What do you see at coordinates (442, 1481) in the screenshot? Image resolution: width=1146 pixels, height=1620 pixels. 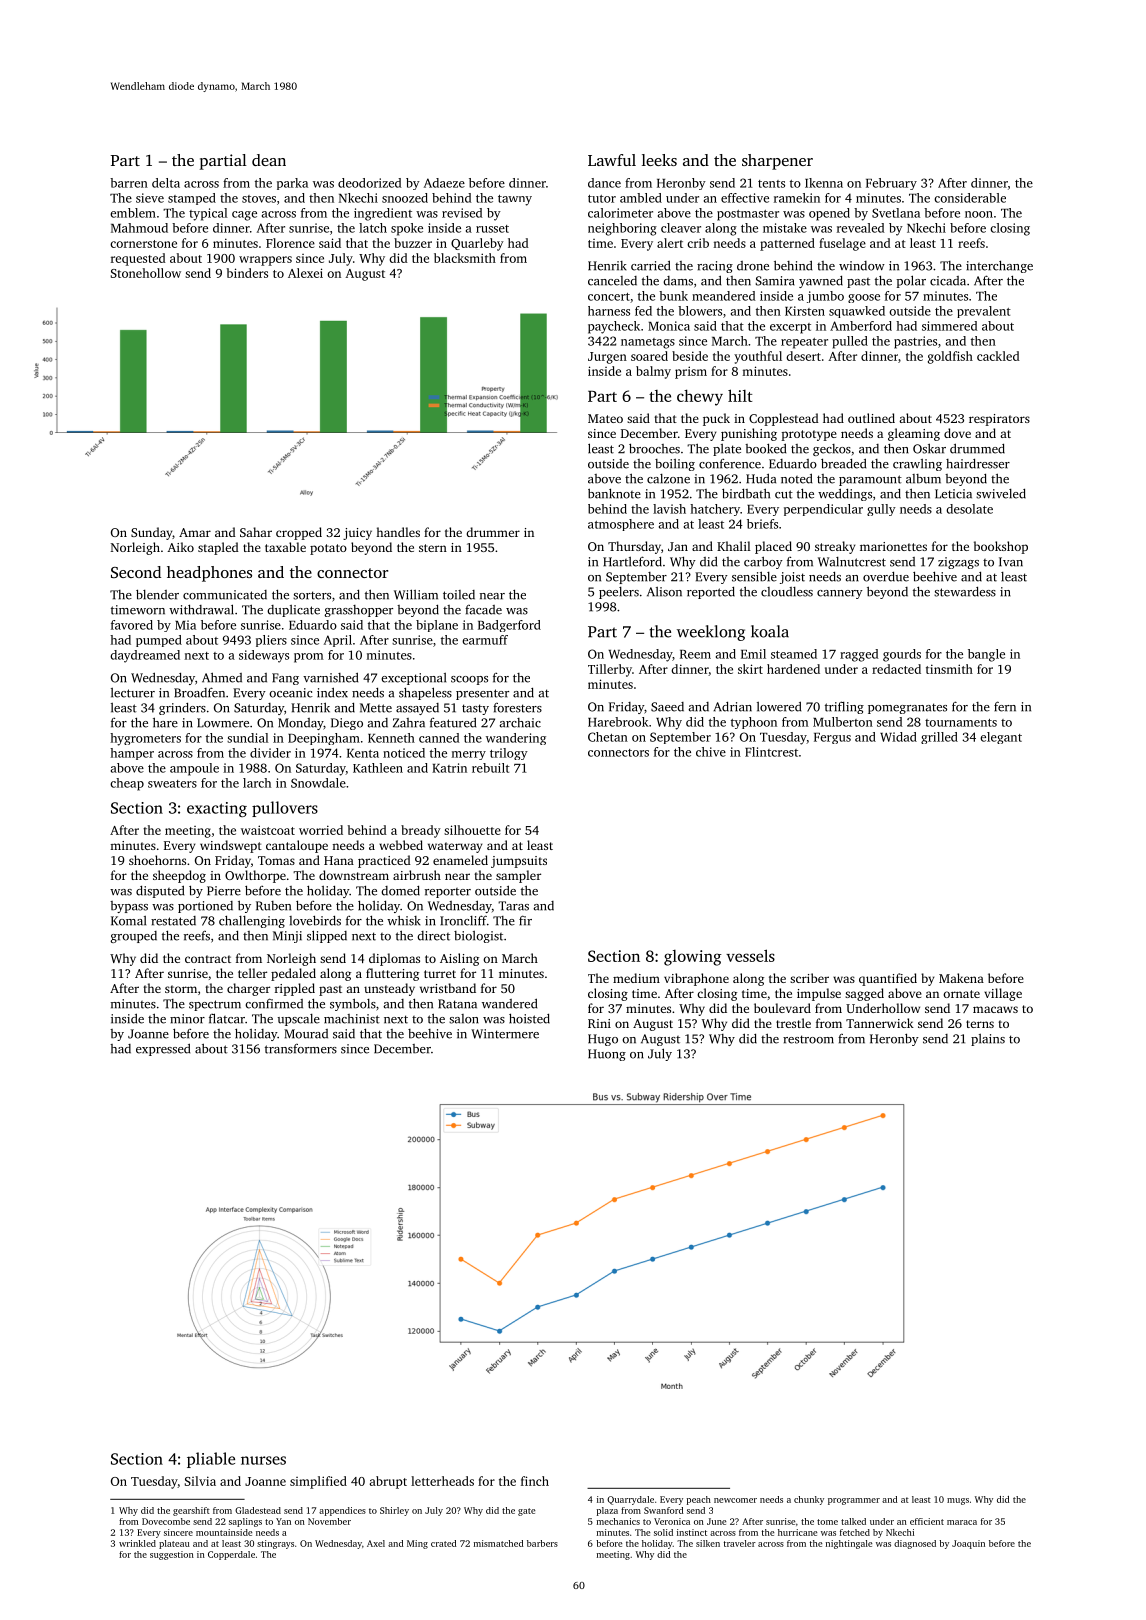 I see `letterheads` at bounding box center [442, 1481].
